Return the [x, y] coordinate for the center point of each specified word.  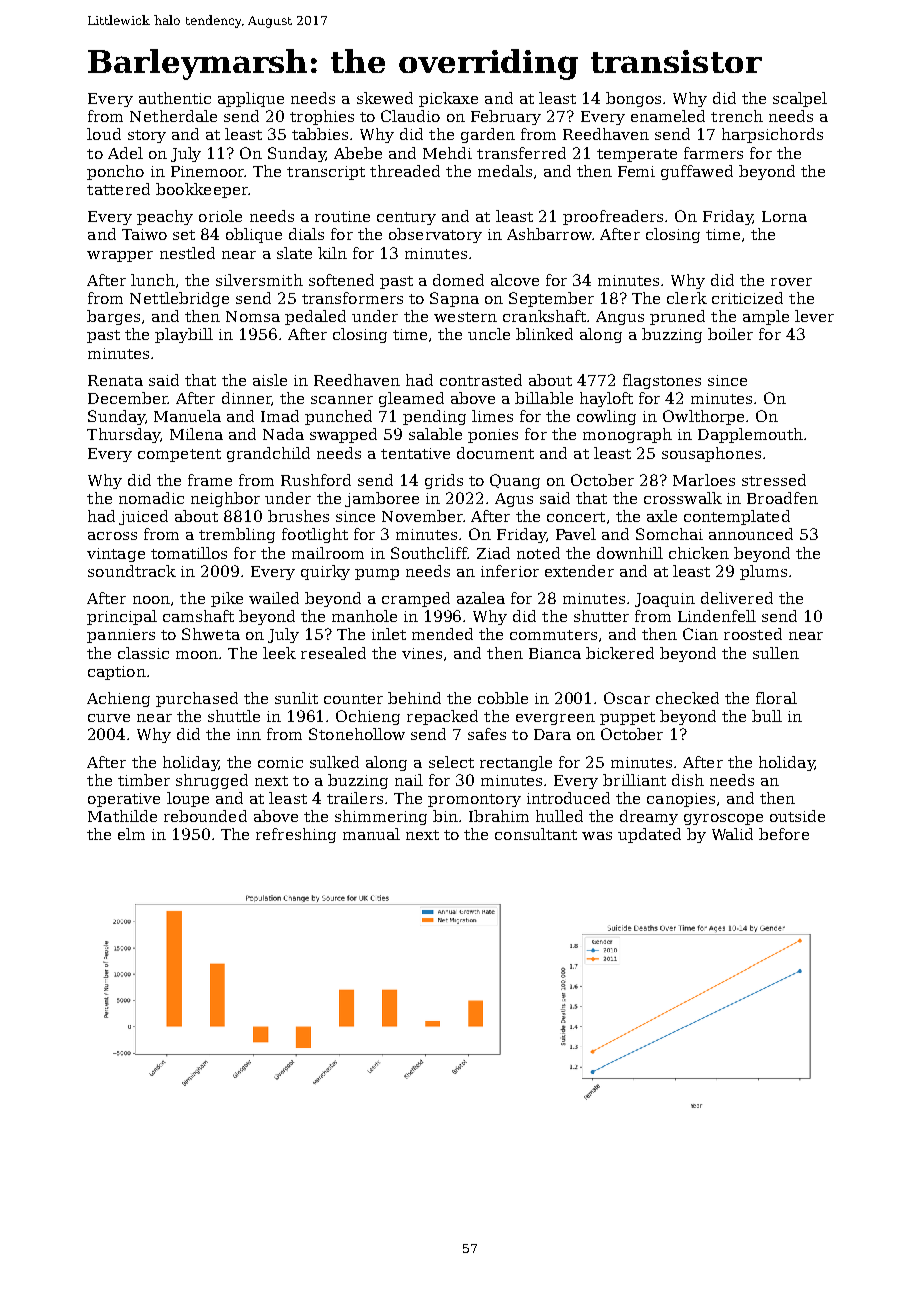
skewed [385, 98]
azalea [481, 598]
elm [131, 834]
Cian [700, 634]
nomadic [151, 498]
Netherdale [173, 116]
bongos [633, 99]
